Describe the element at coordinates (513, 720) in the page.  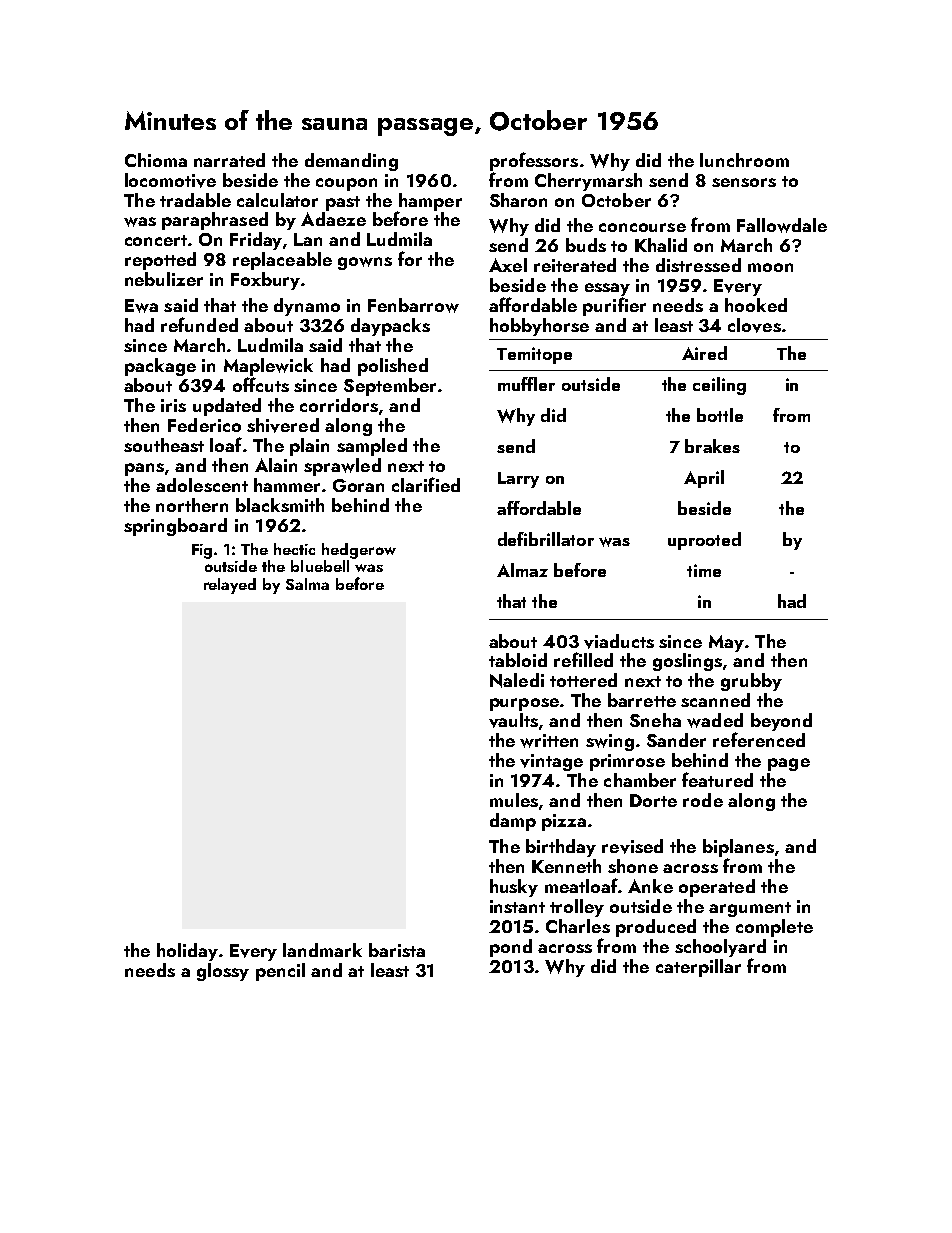
I see `vaults` at that location.
